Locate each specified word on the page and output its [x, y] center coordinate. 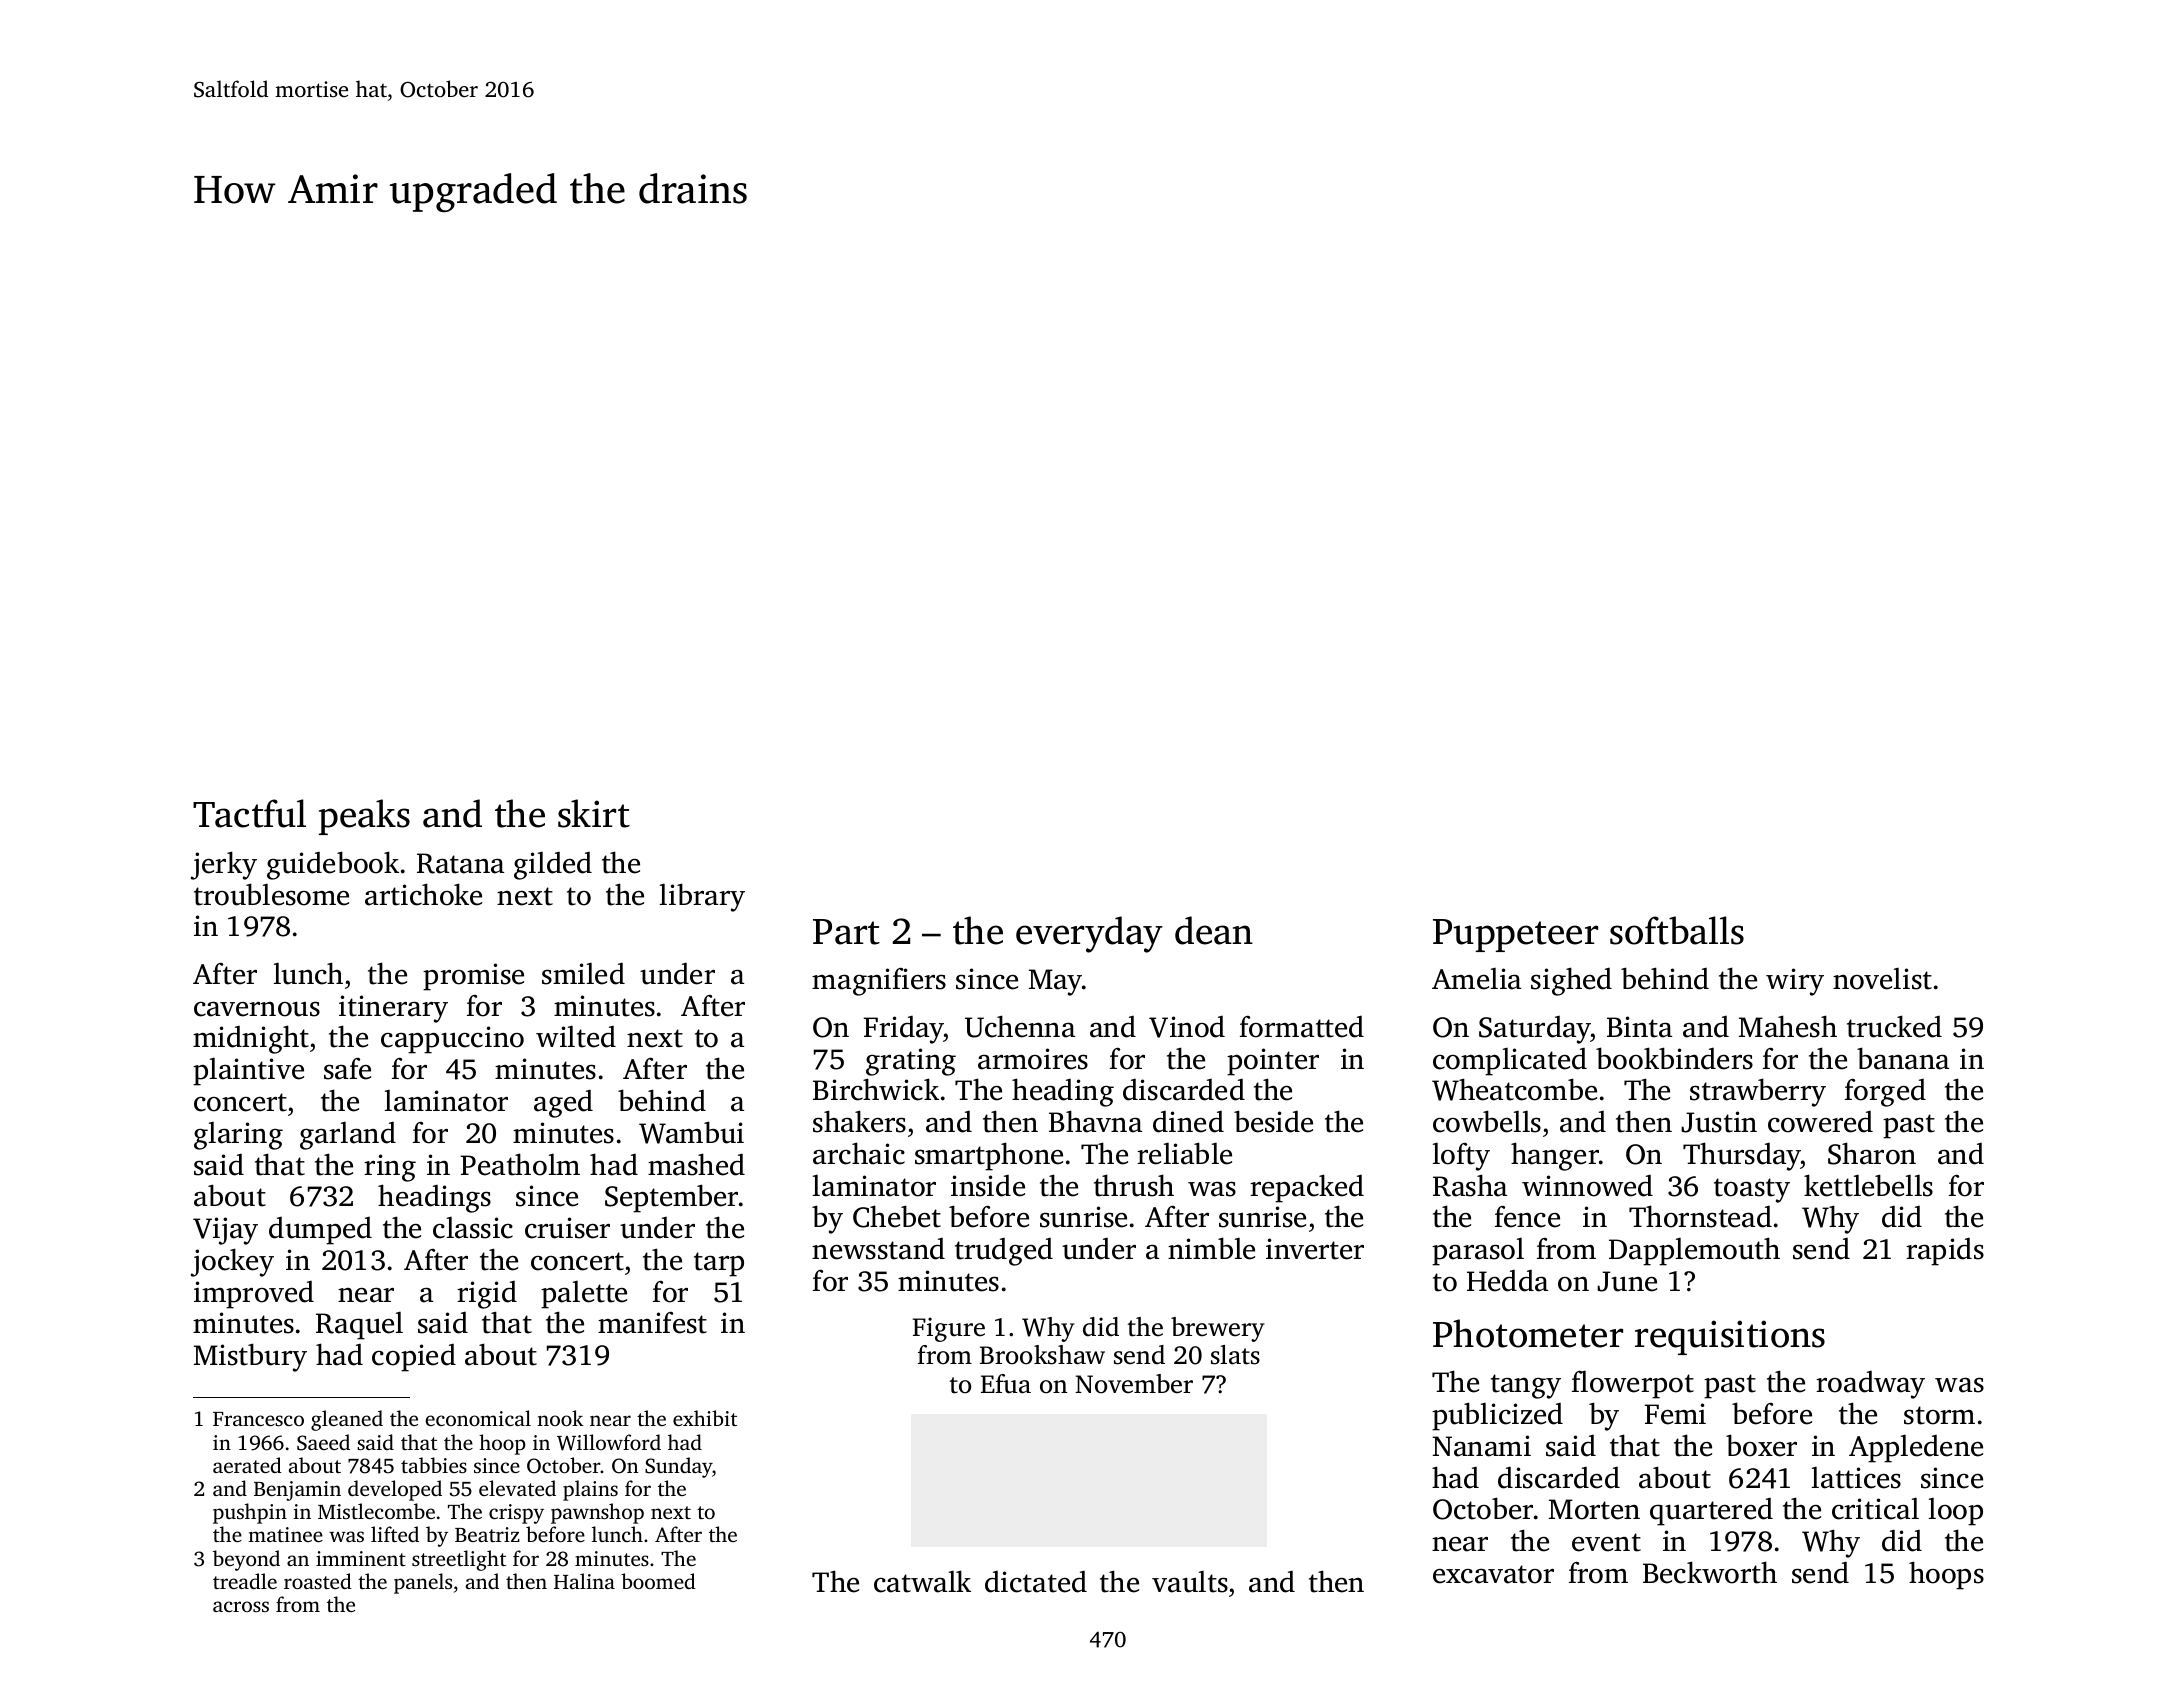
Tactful [249, 813]
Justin [1719, 1122]
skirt [594, 813]
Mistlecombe [376, 1511]
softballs [1677, 930]
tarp [719, 1264]
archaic [859, 1153]
